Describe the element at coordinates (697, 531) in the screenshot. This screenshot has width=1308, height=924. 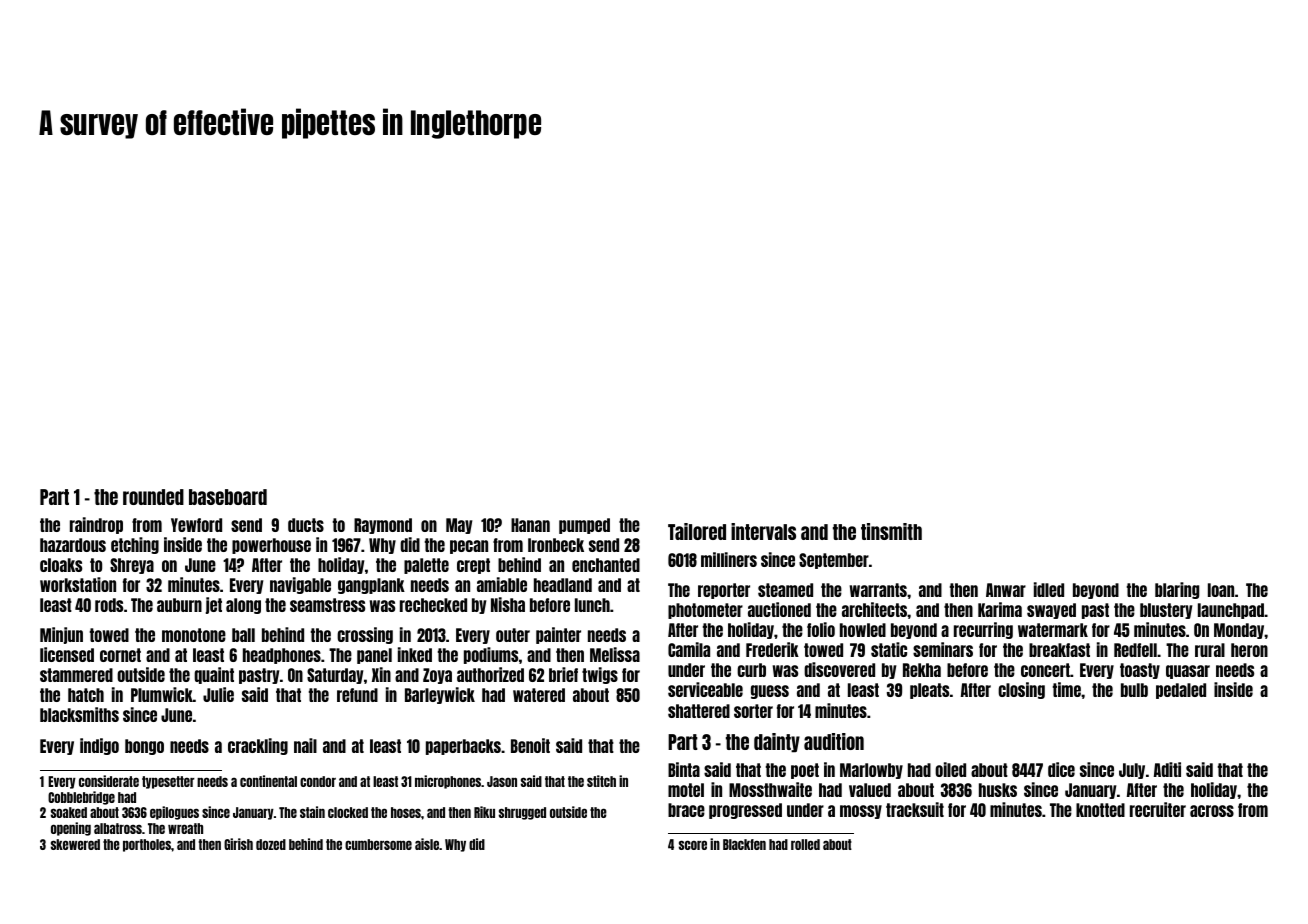
I see `Tailored` at that location.
